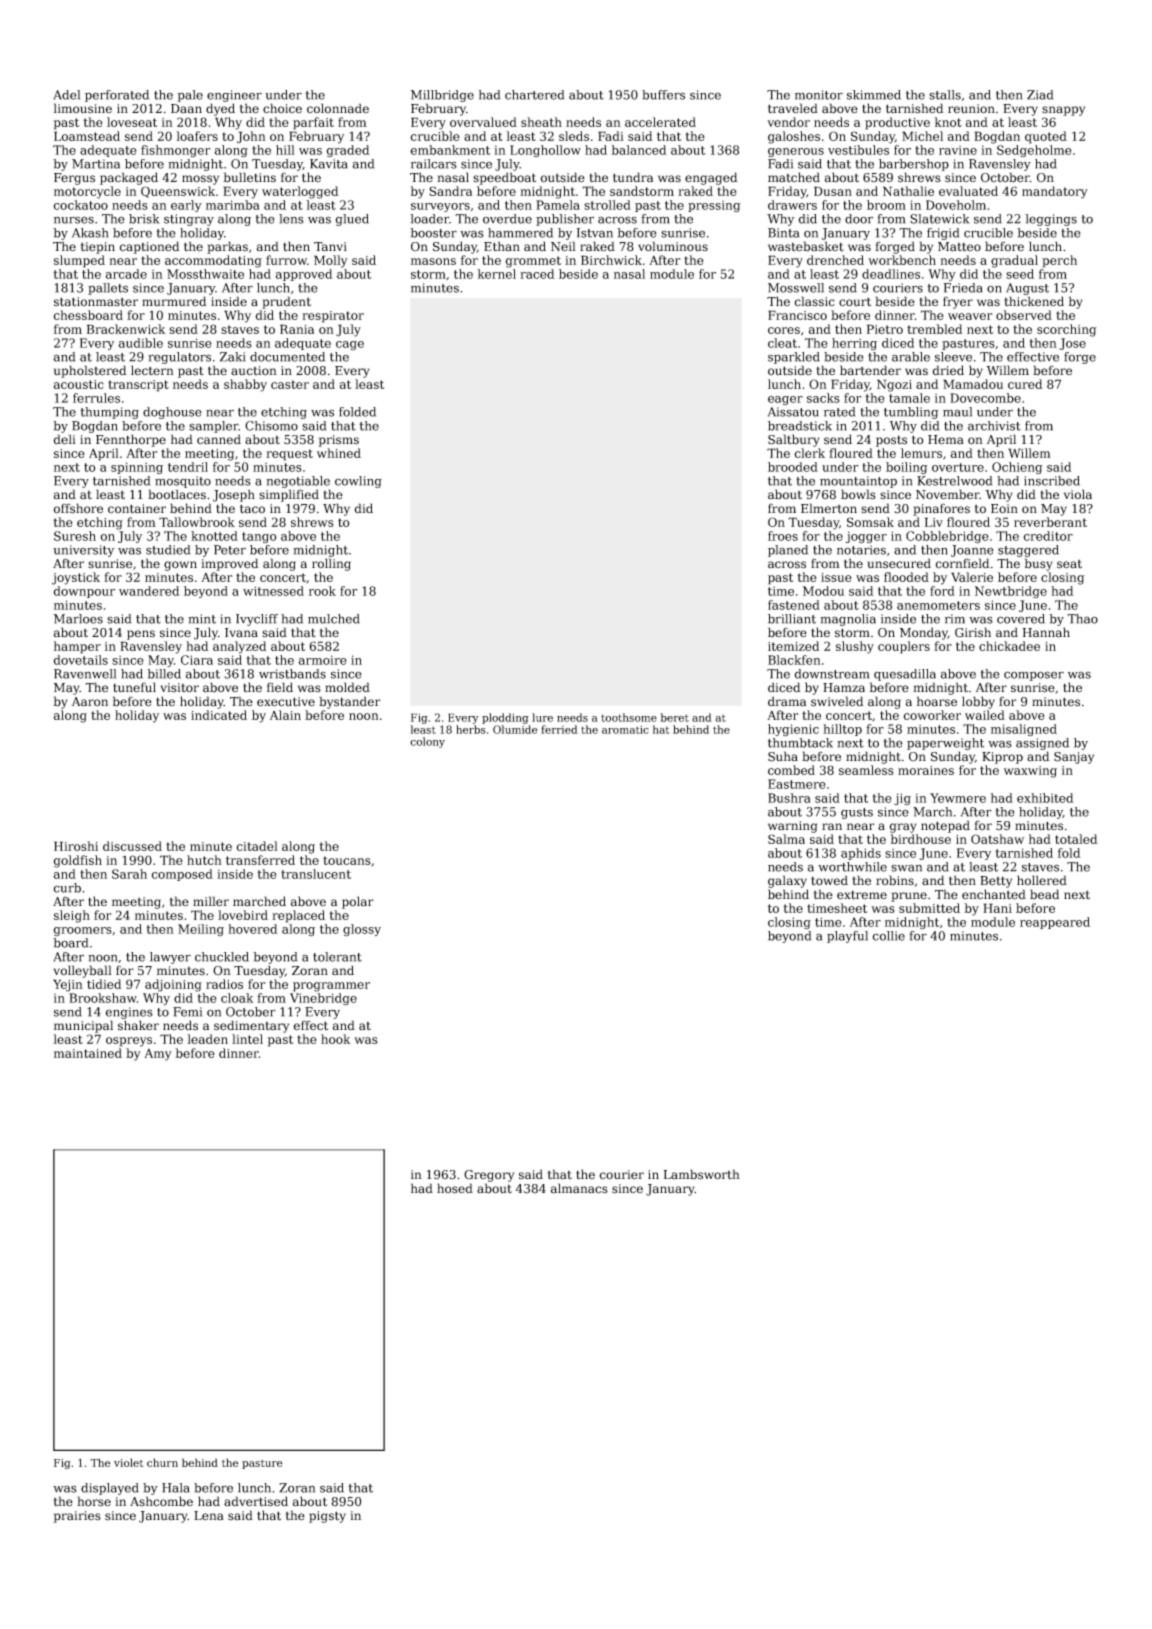  What do you see at coordinates (787, 881) in the screenshot?
I see `galaxy` at bounding box center [787, 881].
